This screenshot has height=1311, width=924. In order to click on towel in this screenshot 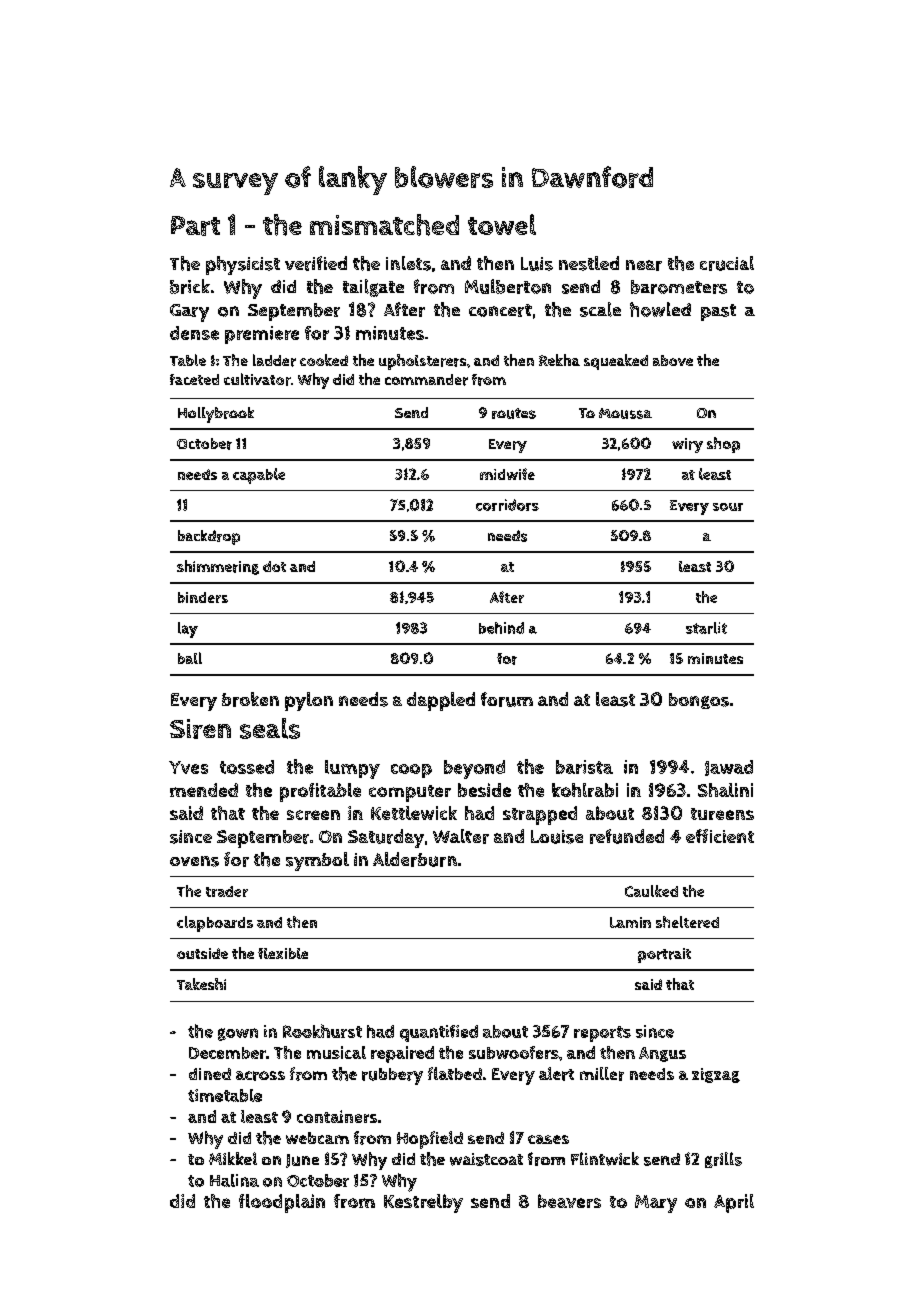, I will do `click(502, 224)`.
